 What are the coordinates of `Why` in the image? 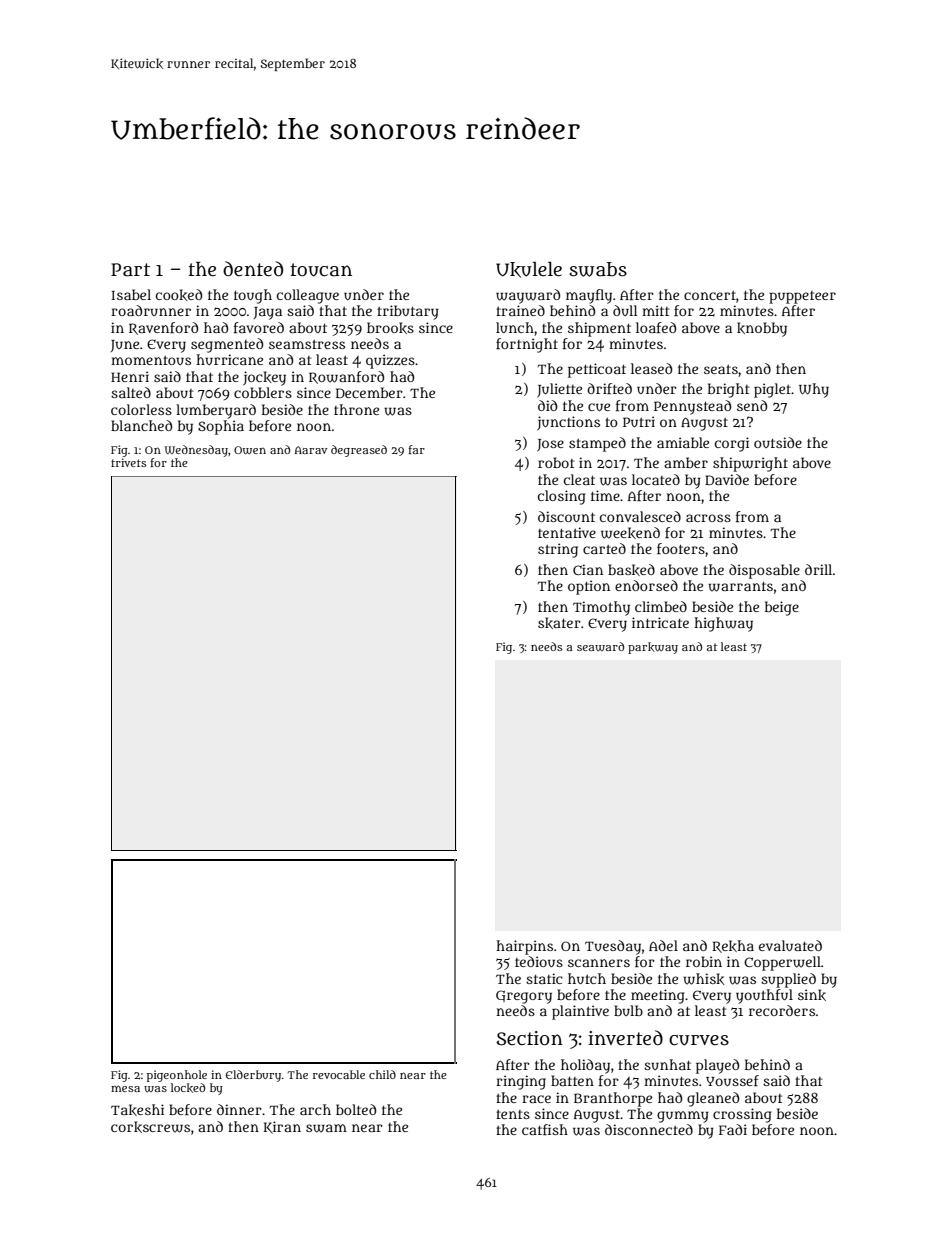 It's located at (814, 390).
